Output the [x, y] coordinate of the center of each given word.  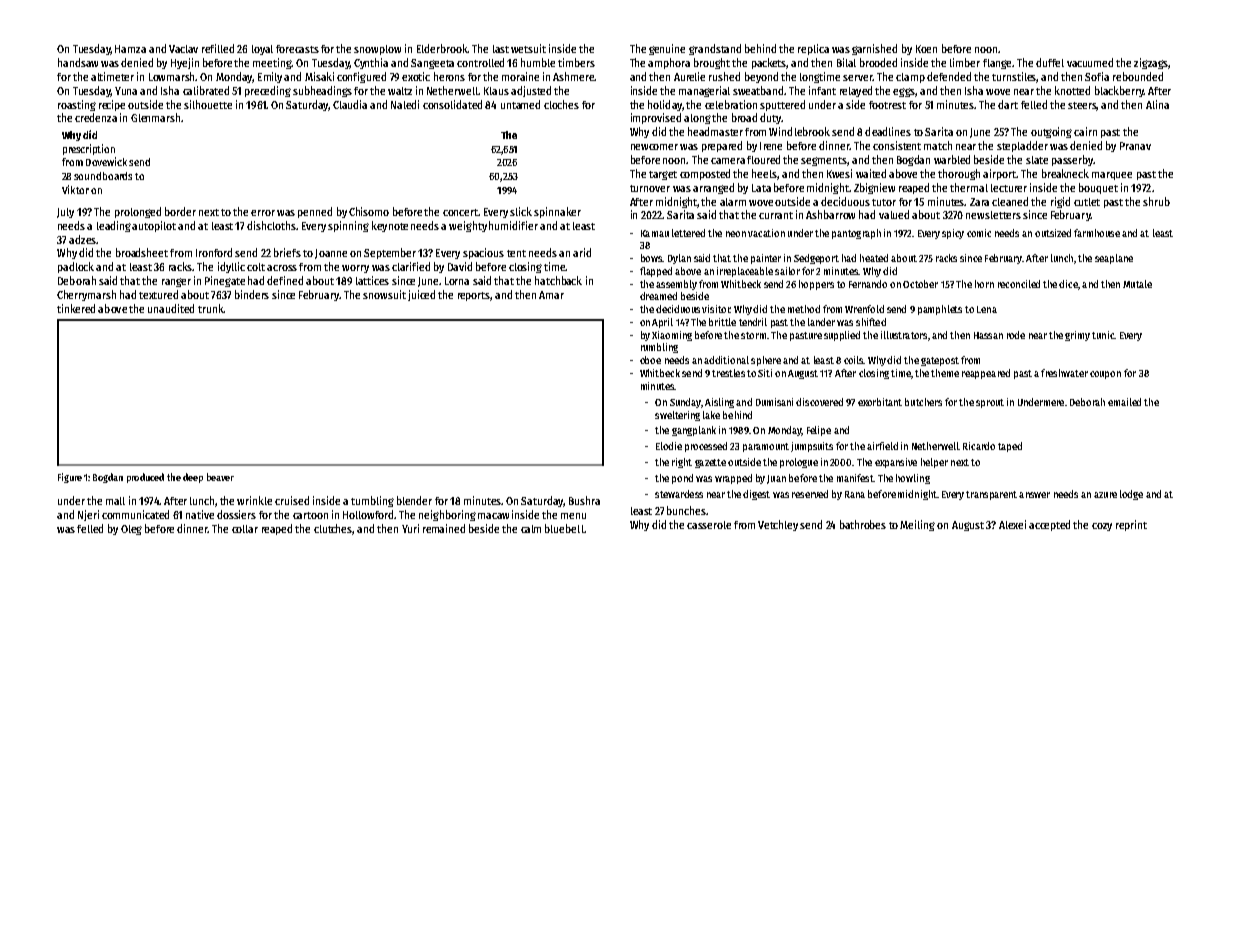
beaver [220, 477]
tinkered [76, 308]
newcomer [654, 147]
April [662, 323]
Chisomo [369, 211]
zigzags [1151, 63]
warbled [952, 159]
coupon [1105, 375]
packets [769, 63]
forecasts [297, 49]
